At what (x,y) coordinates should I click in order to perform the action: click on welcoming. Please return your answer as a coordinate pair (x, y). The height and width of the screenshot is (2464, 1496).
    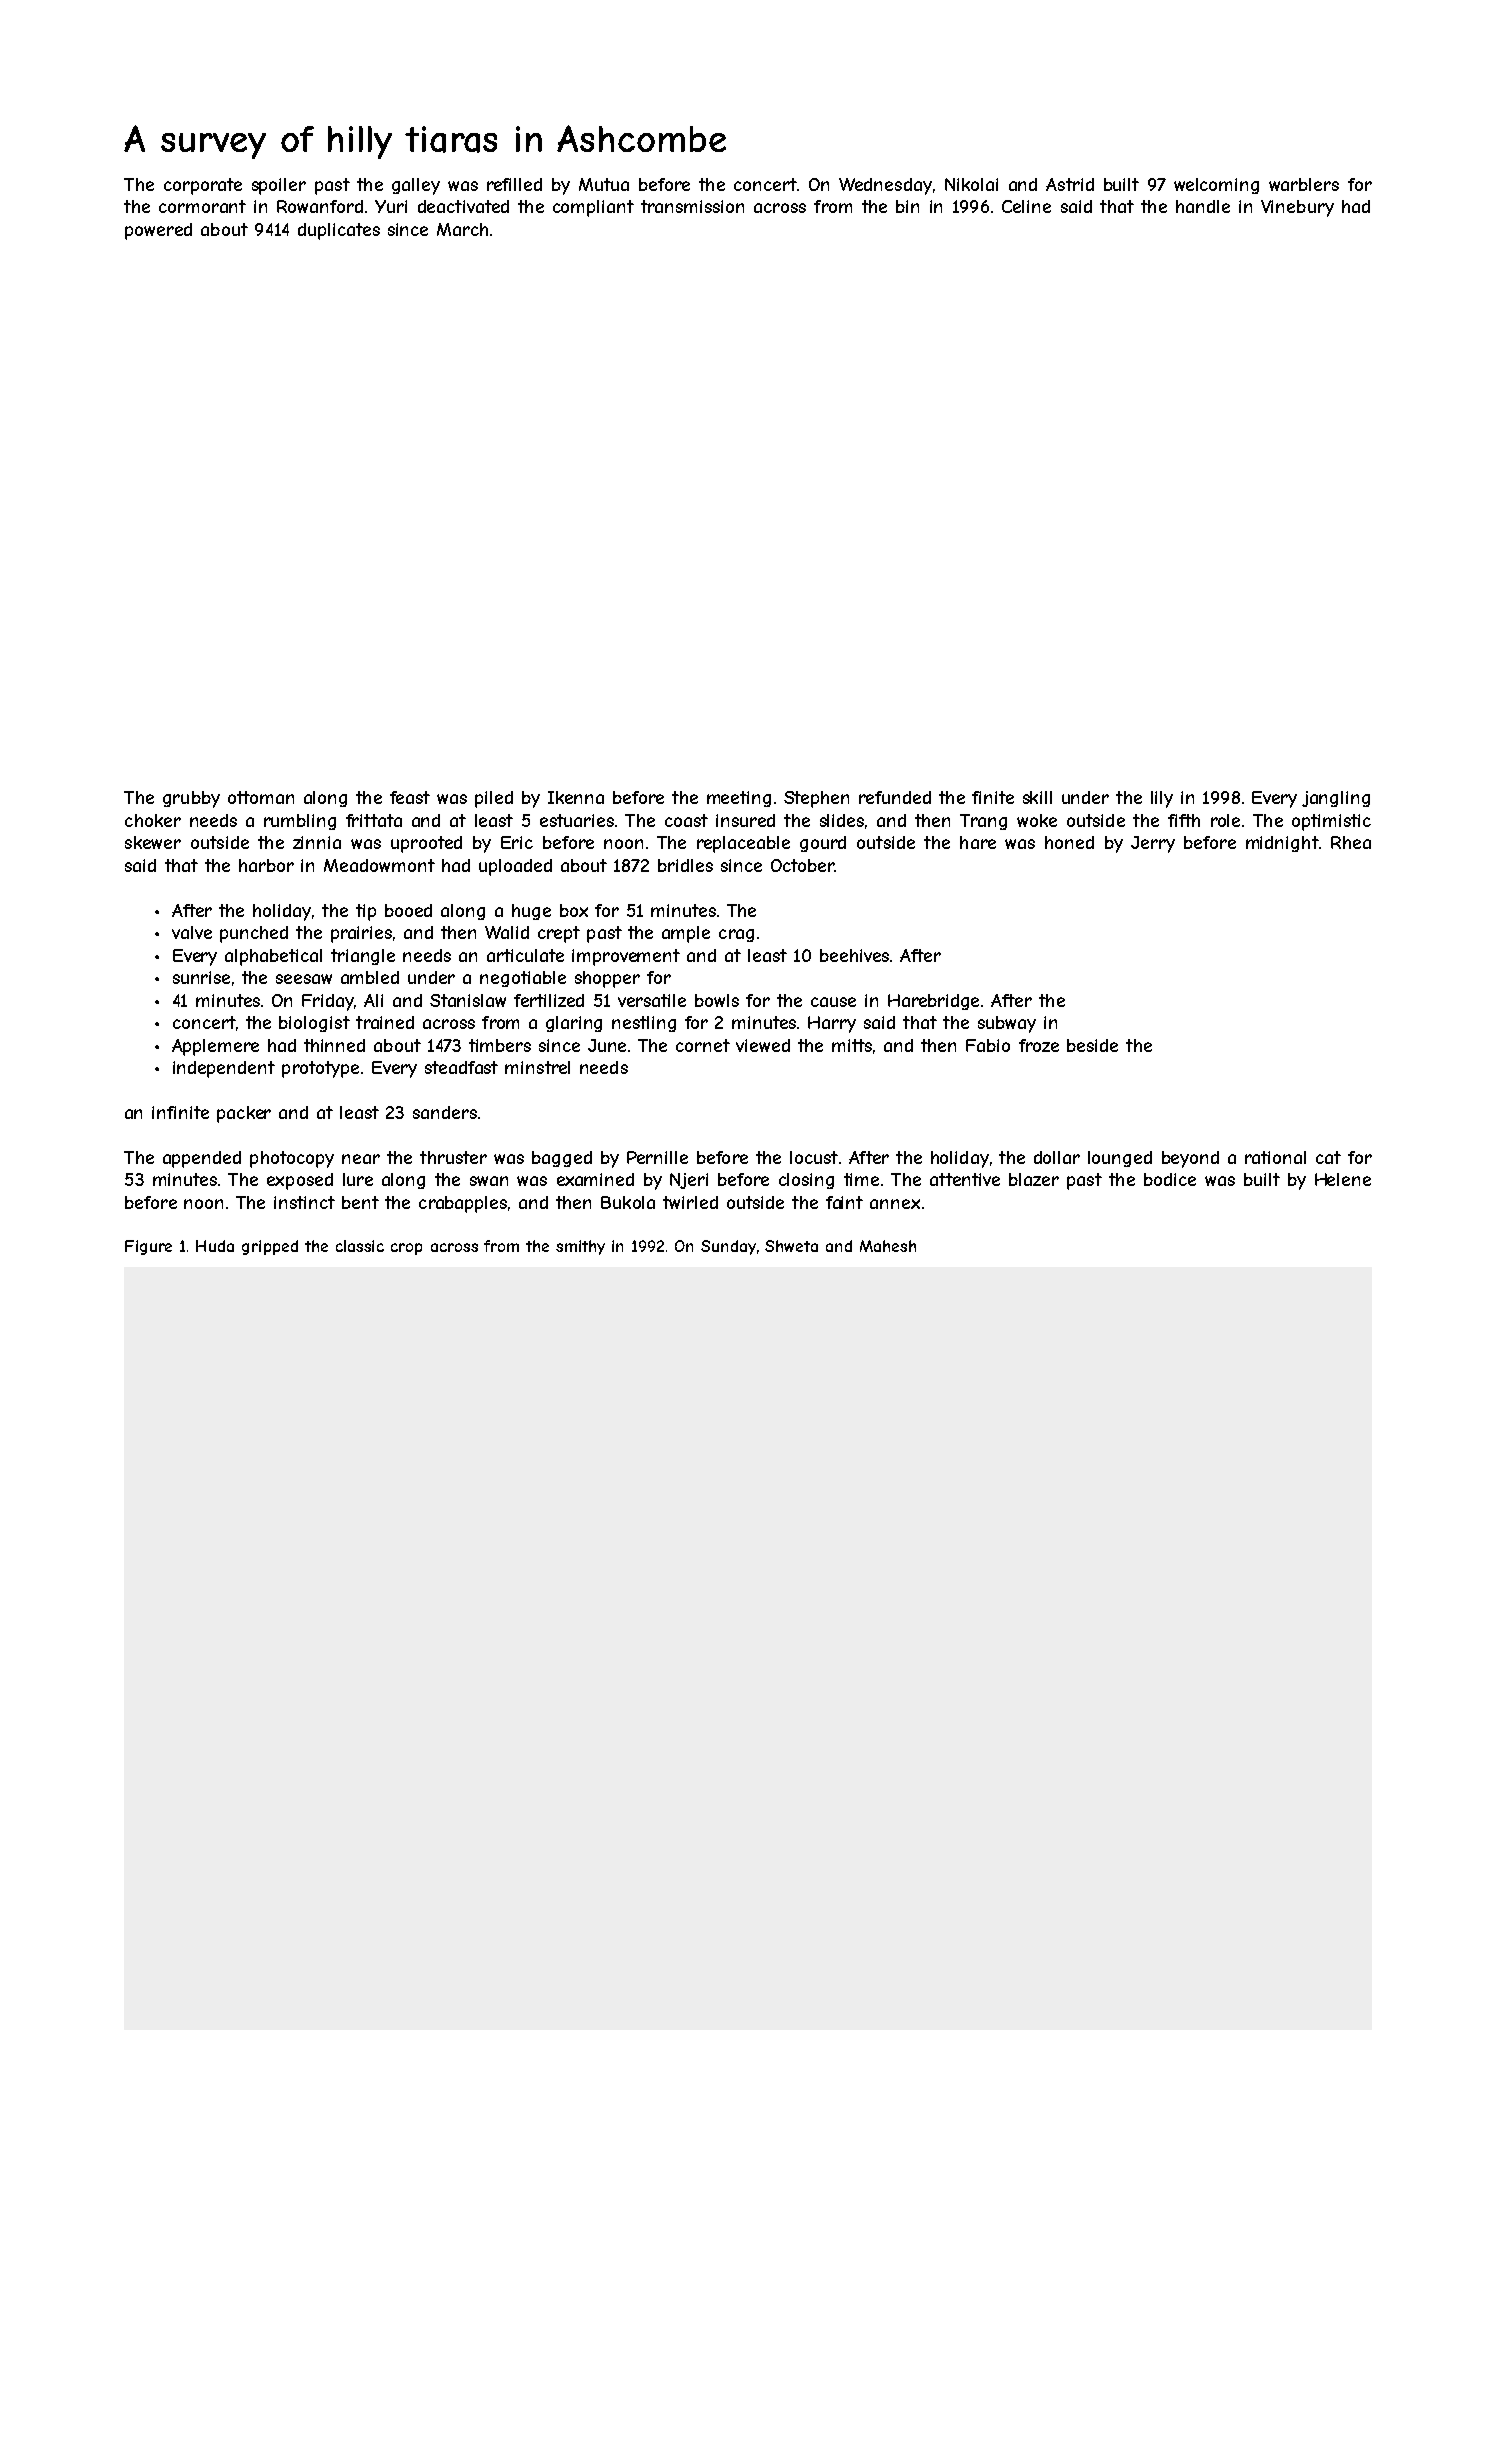
    Looking at the image, I should click on (1216, 186).
